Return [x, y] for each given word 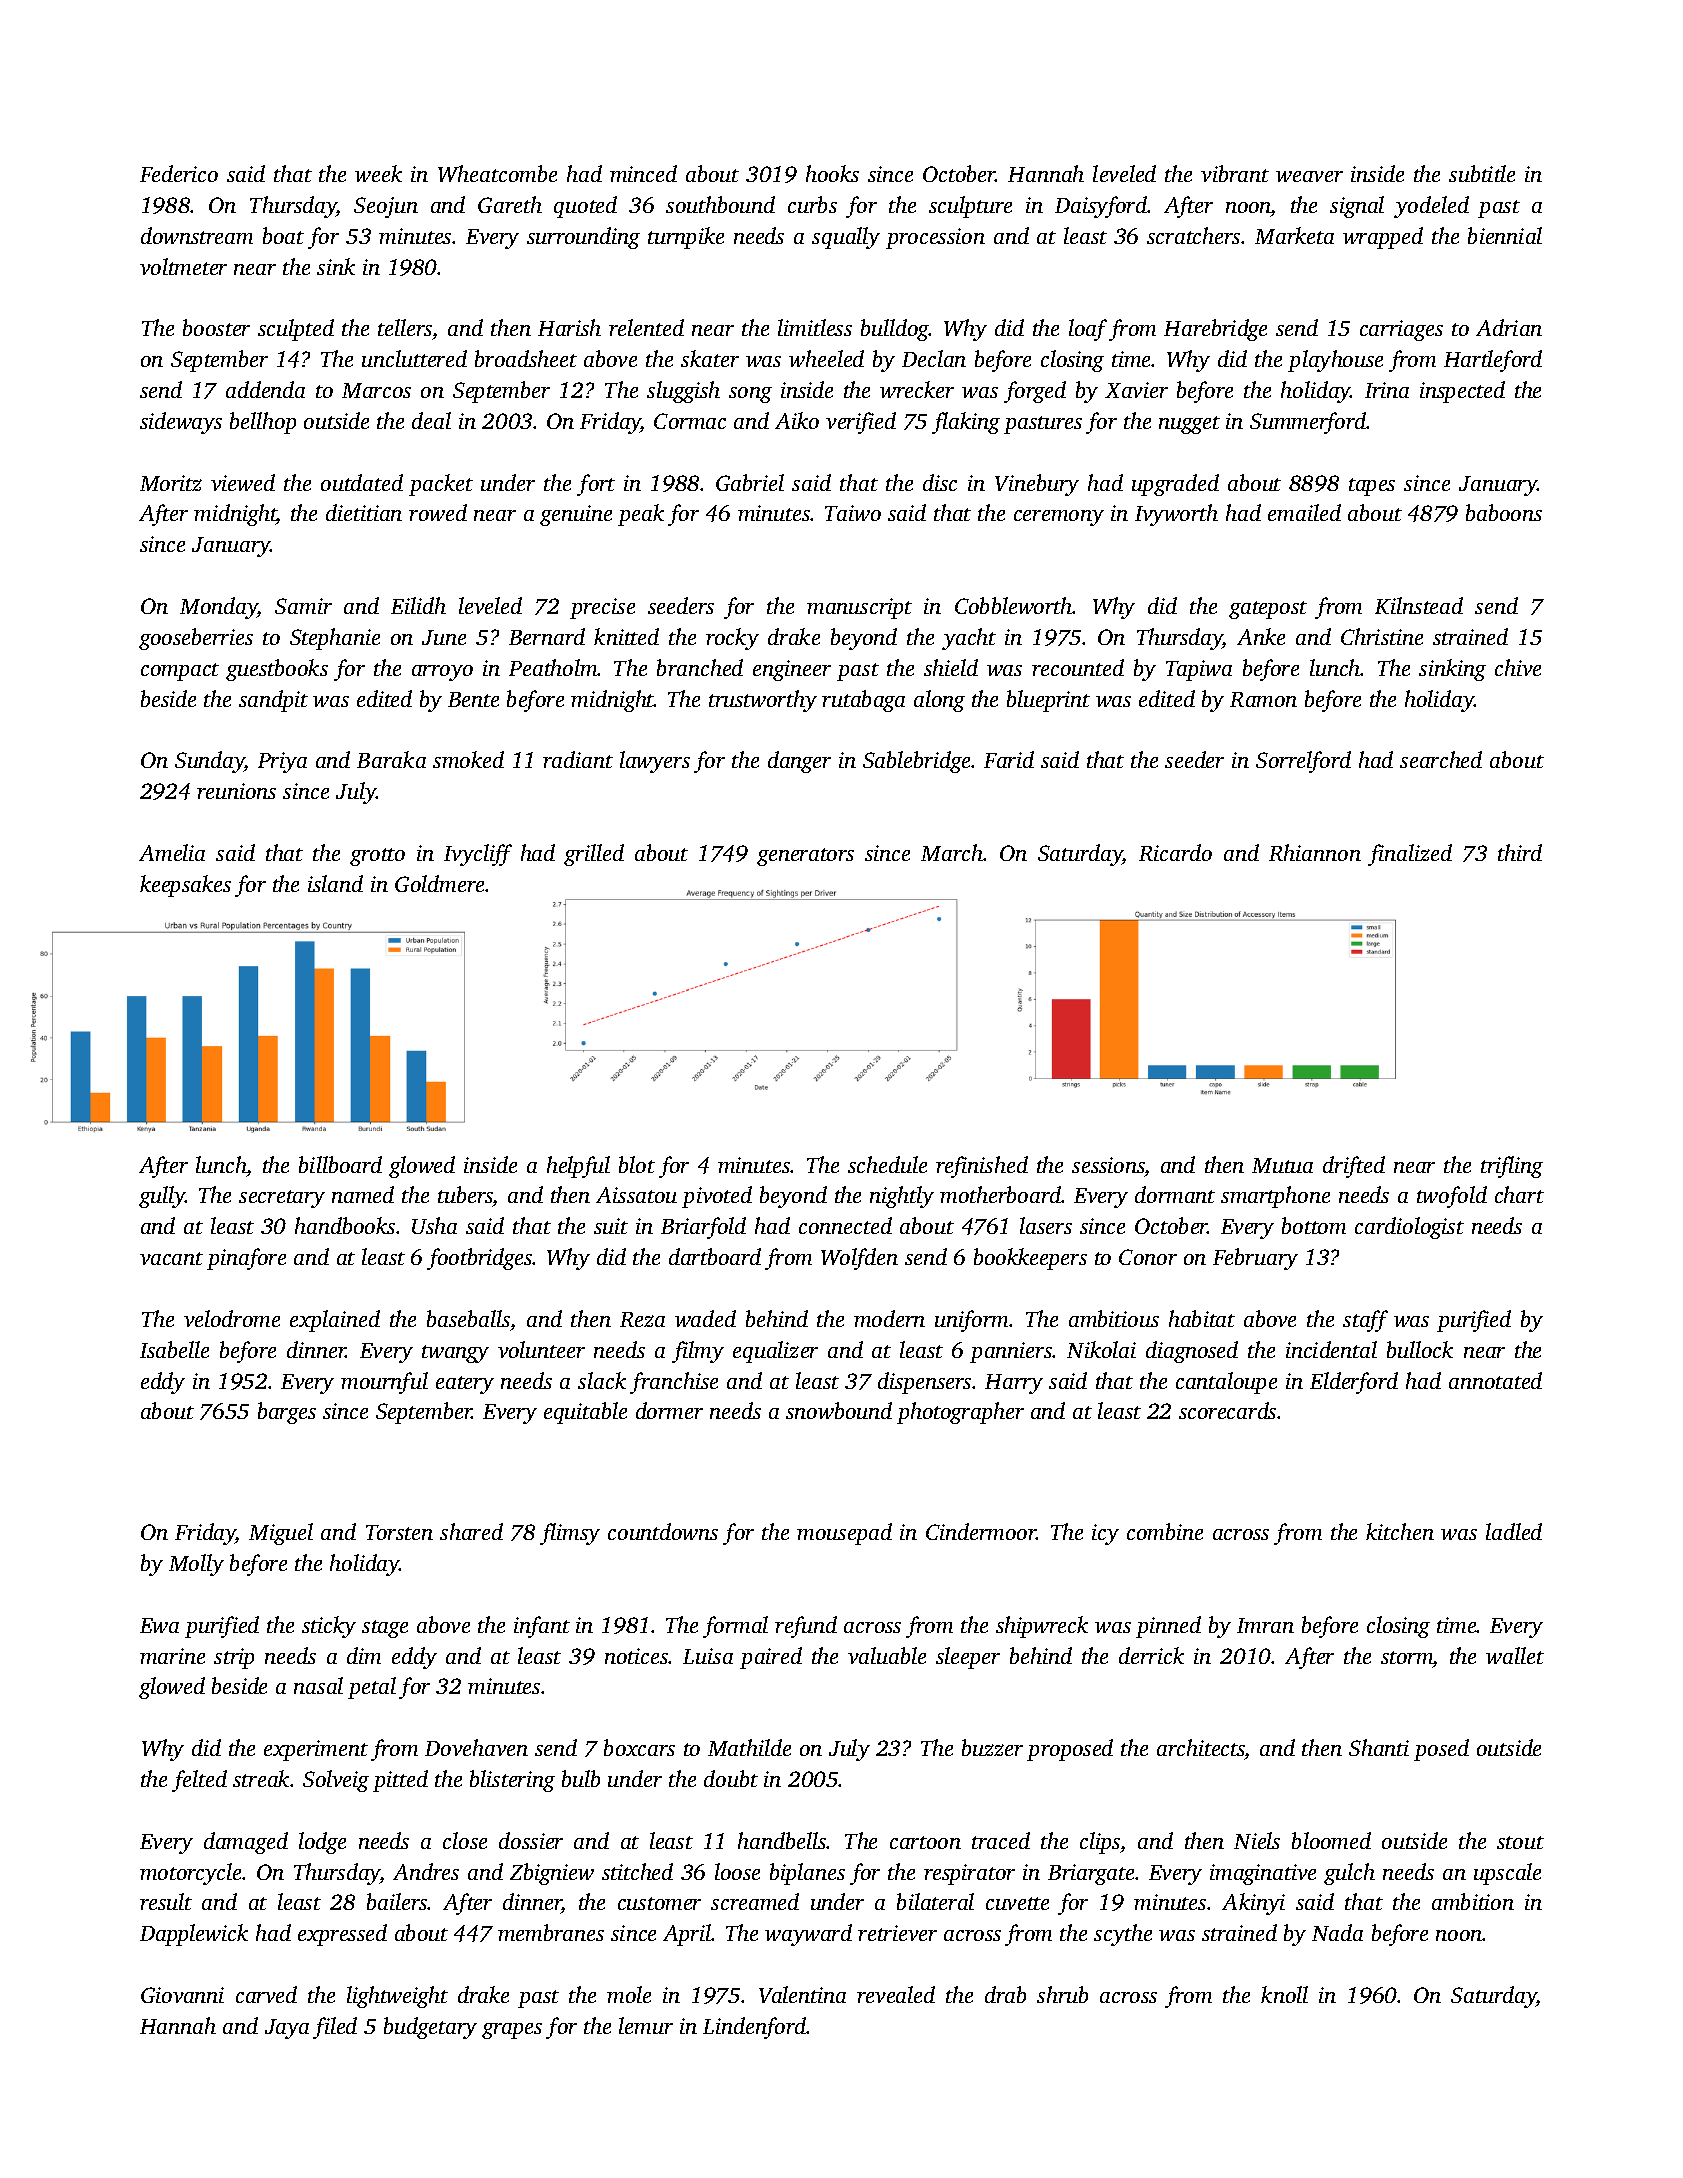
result [166, 1901]
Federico [179, 173]
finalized [1410, 855]
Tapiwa [1199, 670]
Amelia [172, 852]
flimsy [570, 1534]
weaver [1309, 176]
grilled [594, 855]
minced [643, 173]
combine [1165, 1531]
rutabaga [863, 701]
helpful [578, 1167]
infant [542, 1627]
